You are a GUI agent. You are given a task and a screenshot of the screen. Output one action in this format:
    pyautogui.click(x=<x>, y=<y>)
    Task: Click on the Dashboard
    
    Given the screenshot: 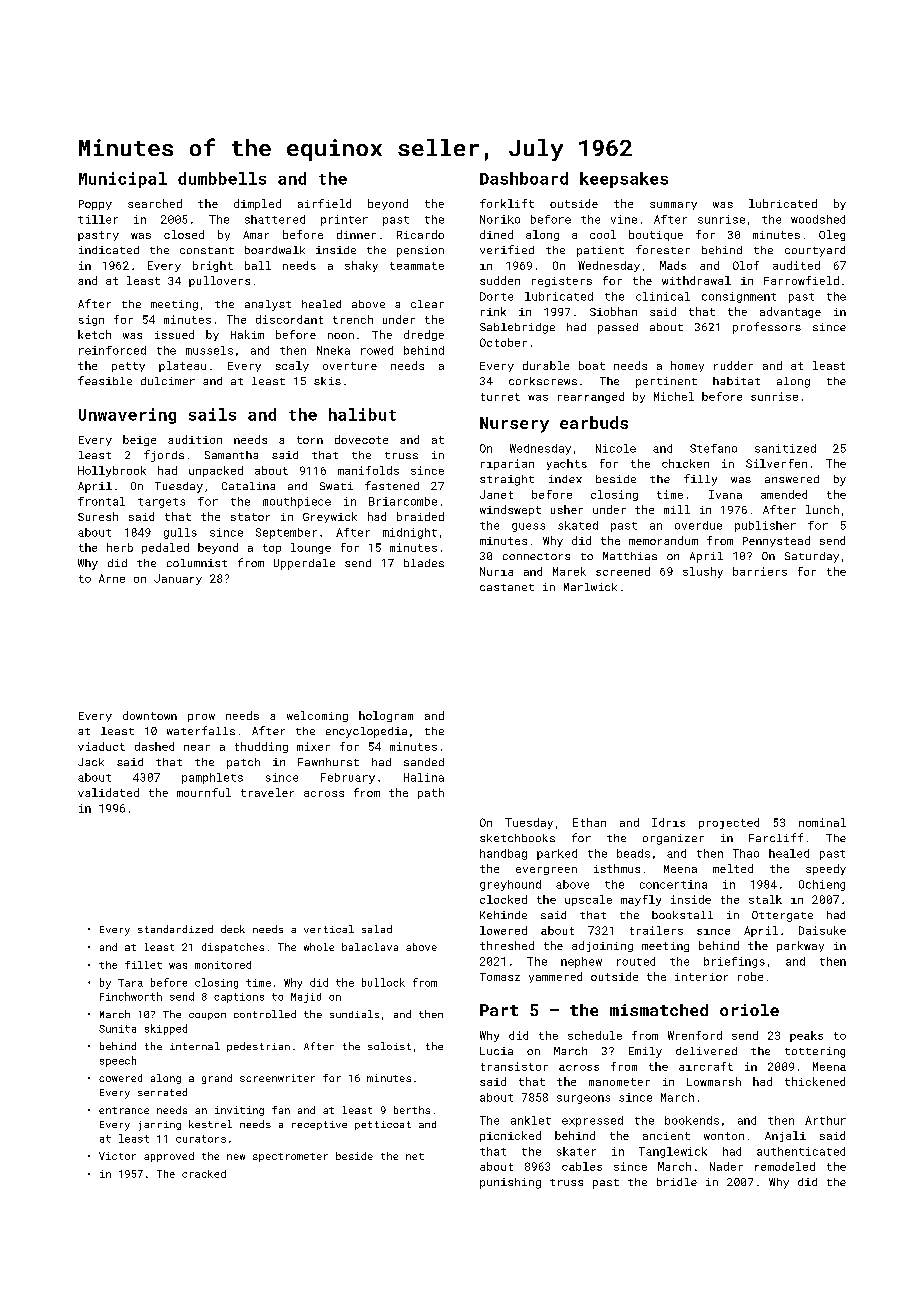 What is the action you would take?
    pyautogui.click(x=524, y=178)
